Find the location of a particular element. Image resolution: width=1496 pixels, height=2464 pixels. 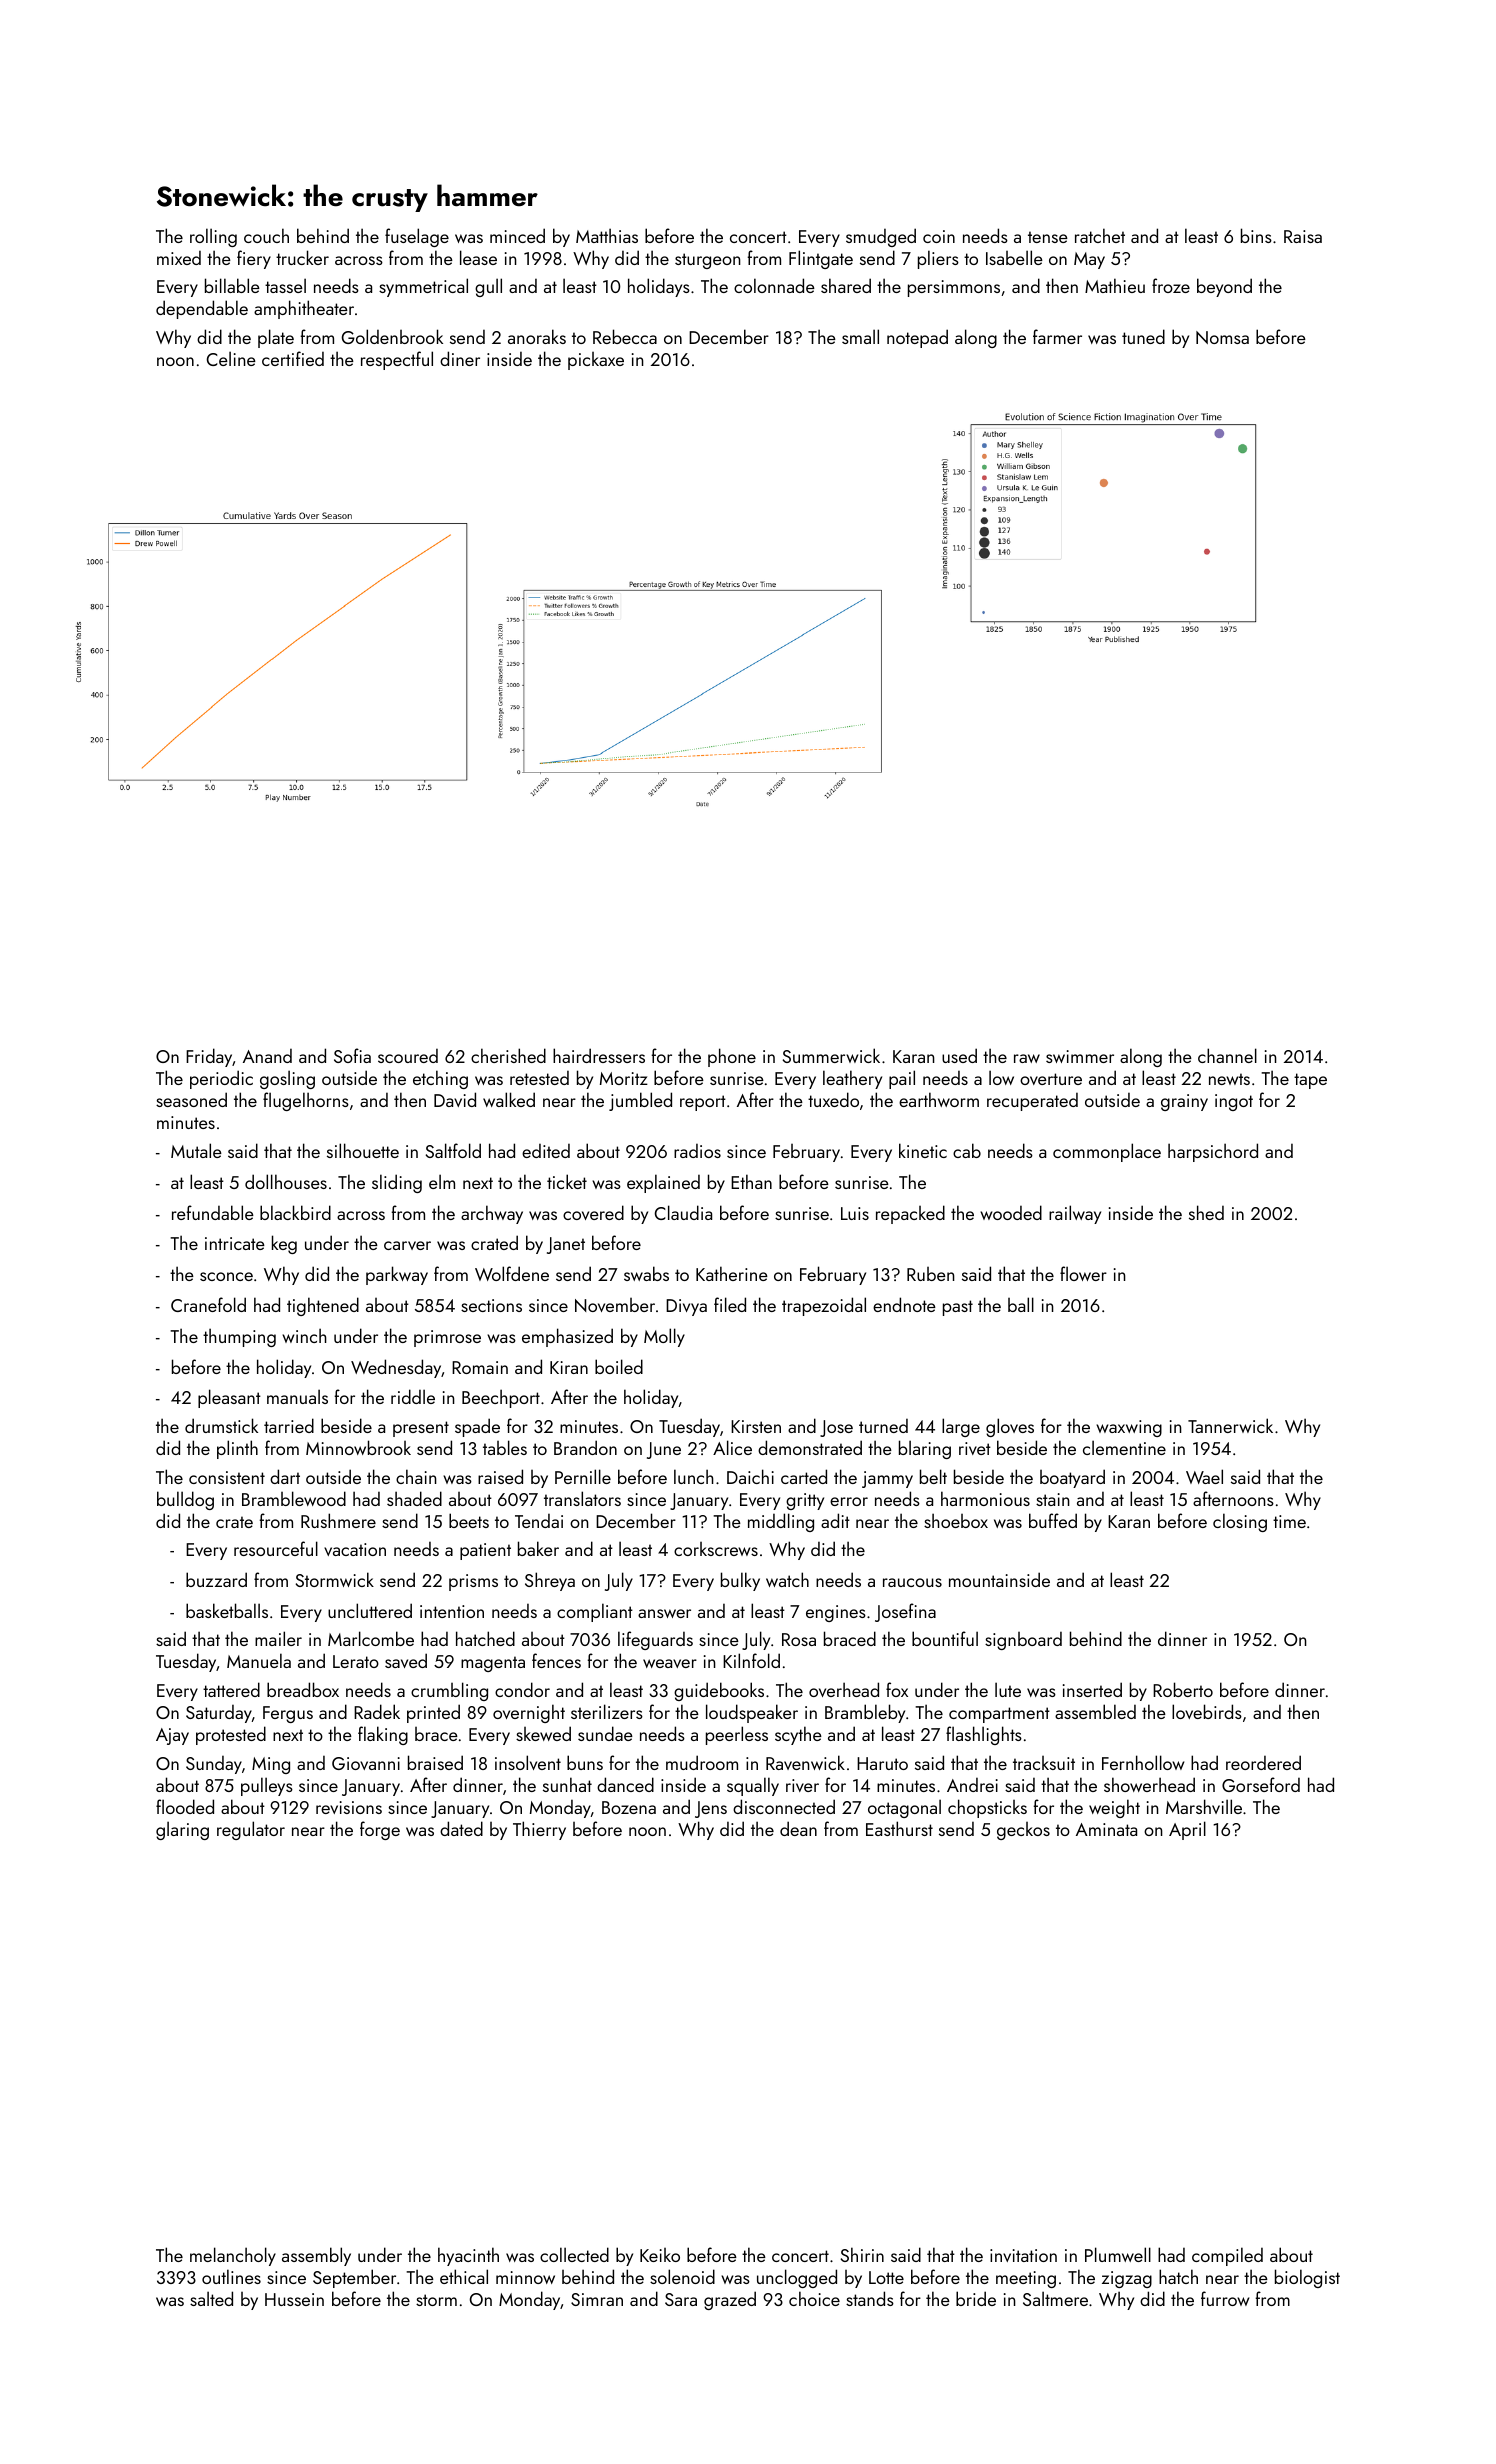

Mutale is located at coordinates (196, 1150).
